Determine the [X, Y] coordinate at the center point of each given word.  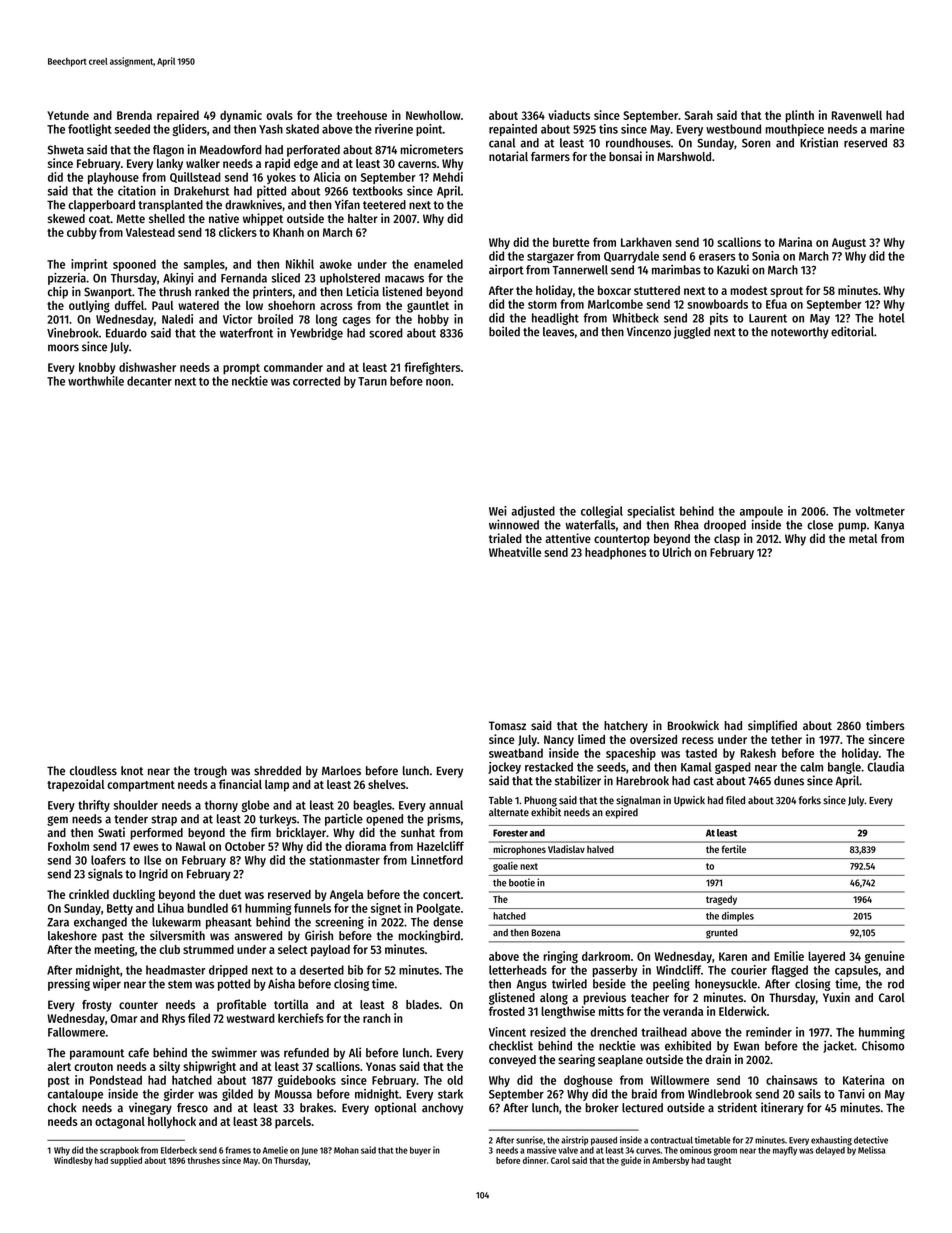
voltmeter [880, 511]
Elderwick [743, 1011]
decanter [149, 381]
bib [355, 970]
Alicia [327, 177]
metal [863, 538]
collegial [602, 512]
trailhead [664, 1032]
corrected [316, 381]
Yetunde [68, 115]
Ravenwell [857, 115]
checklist [511, 1046]
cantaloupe [75, 1095]
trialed [505, 538]
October [245, 846]
